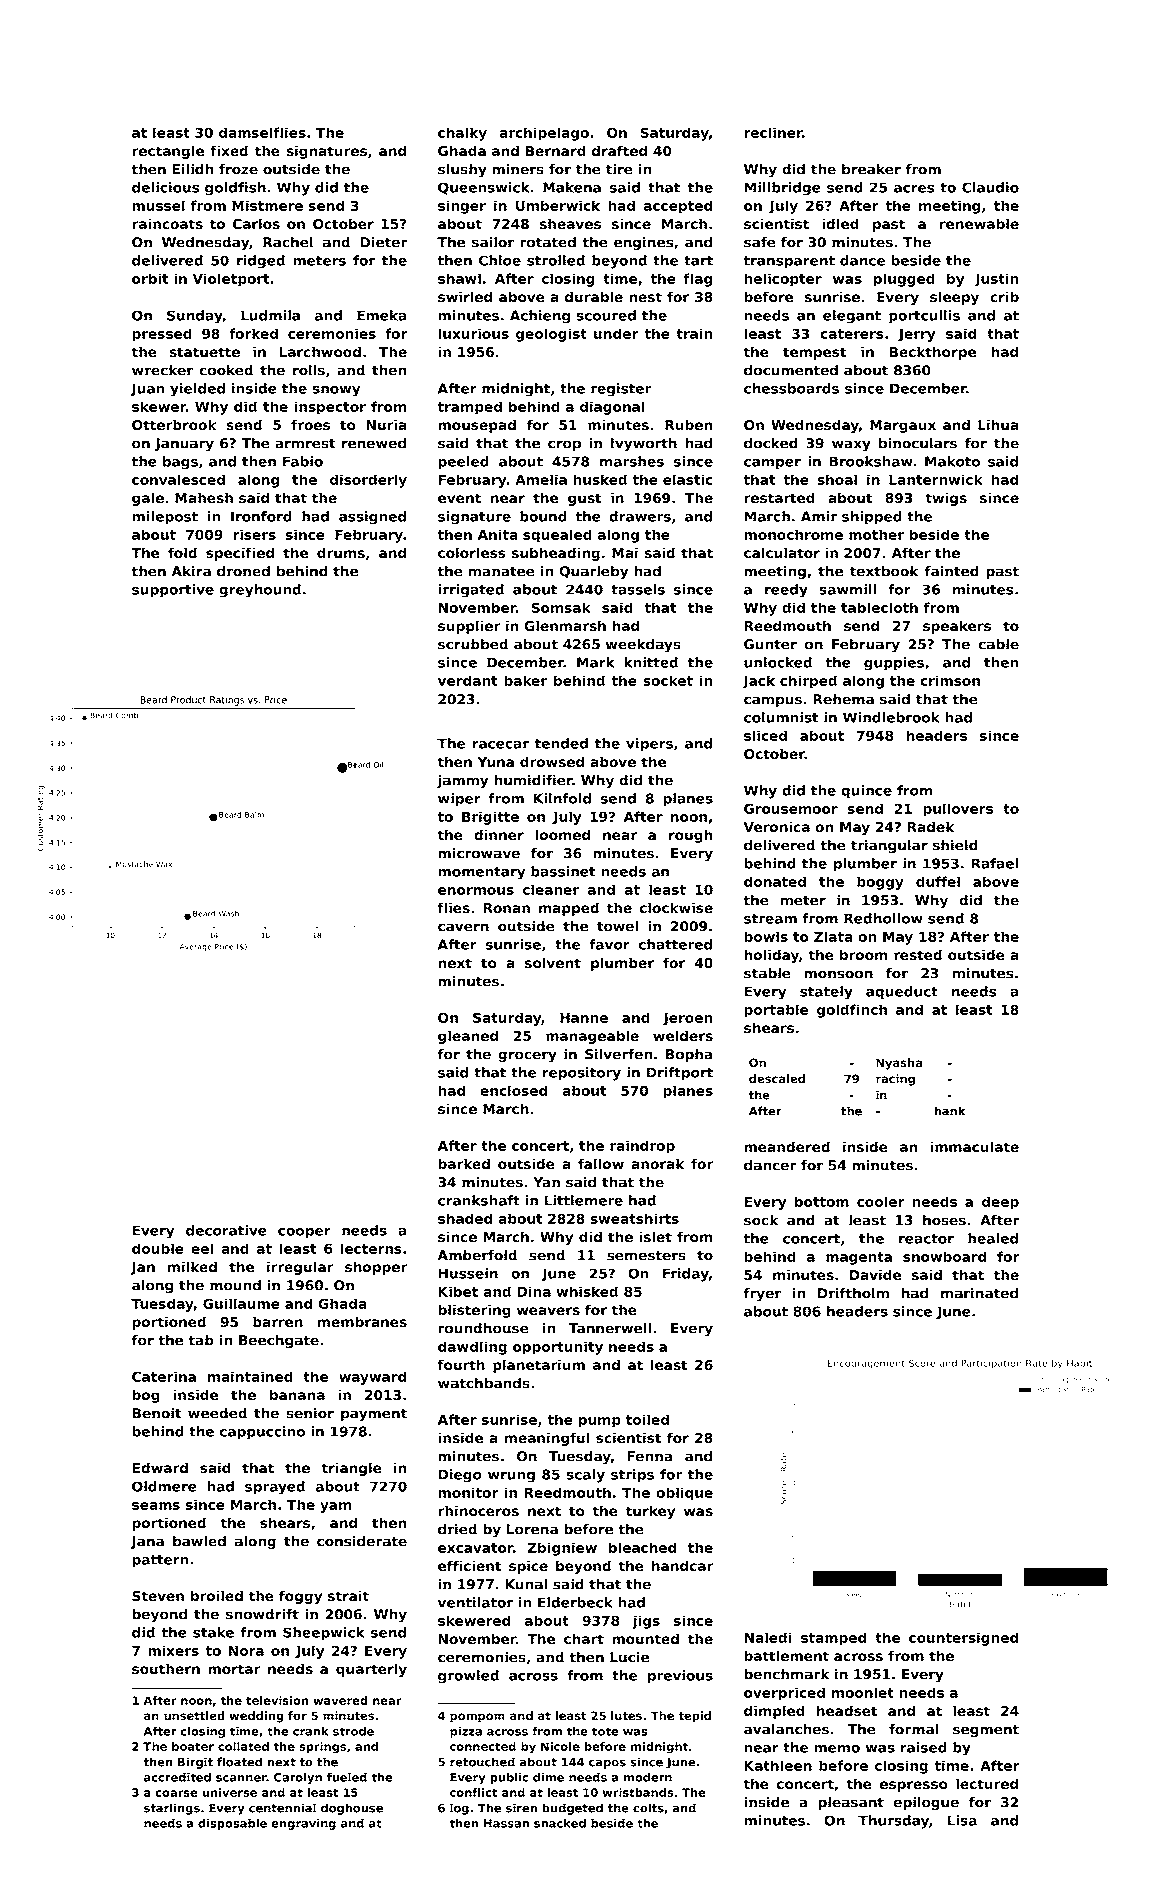  What do you see at coordinates (561, 743) in the image?
I see `tended` at bounding box center [561, 743].
